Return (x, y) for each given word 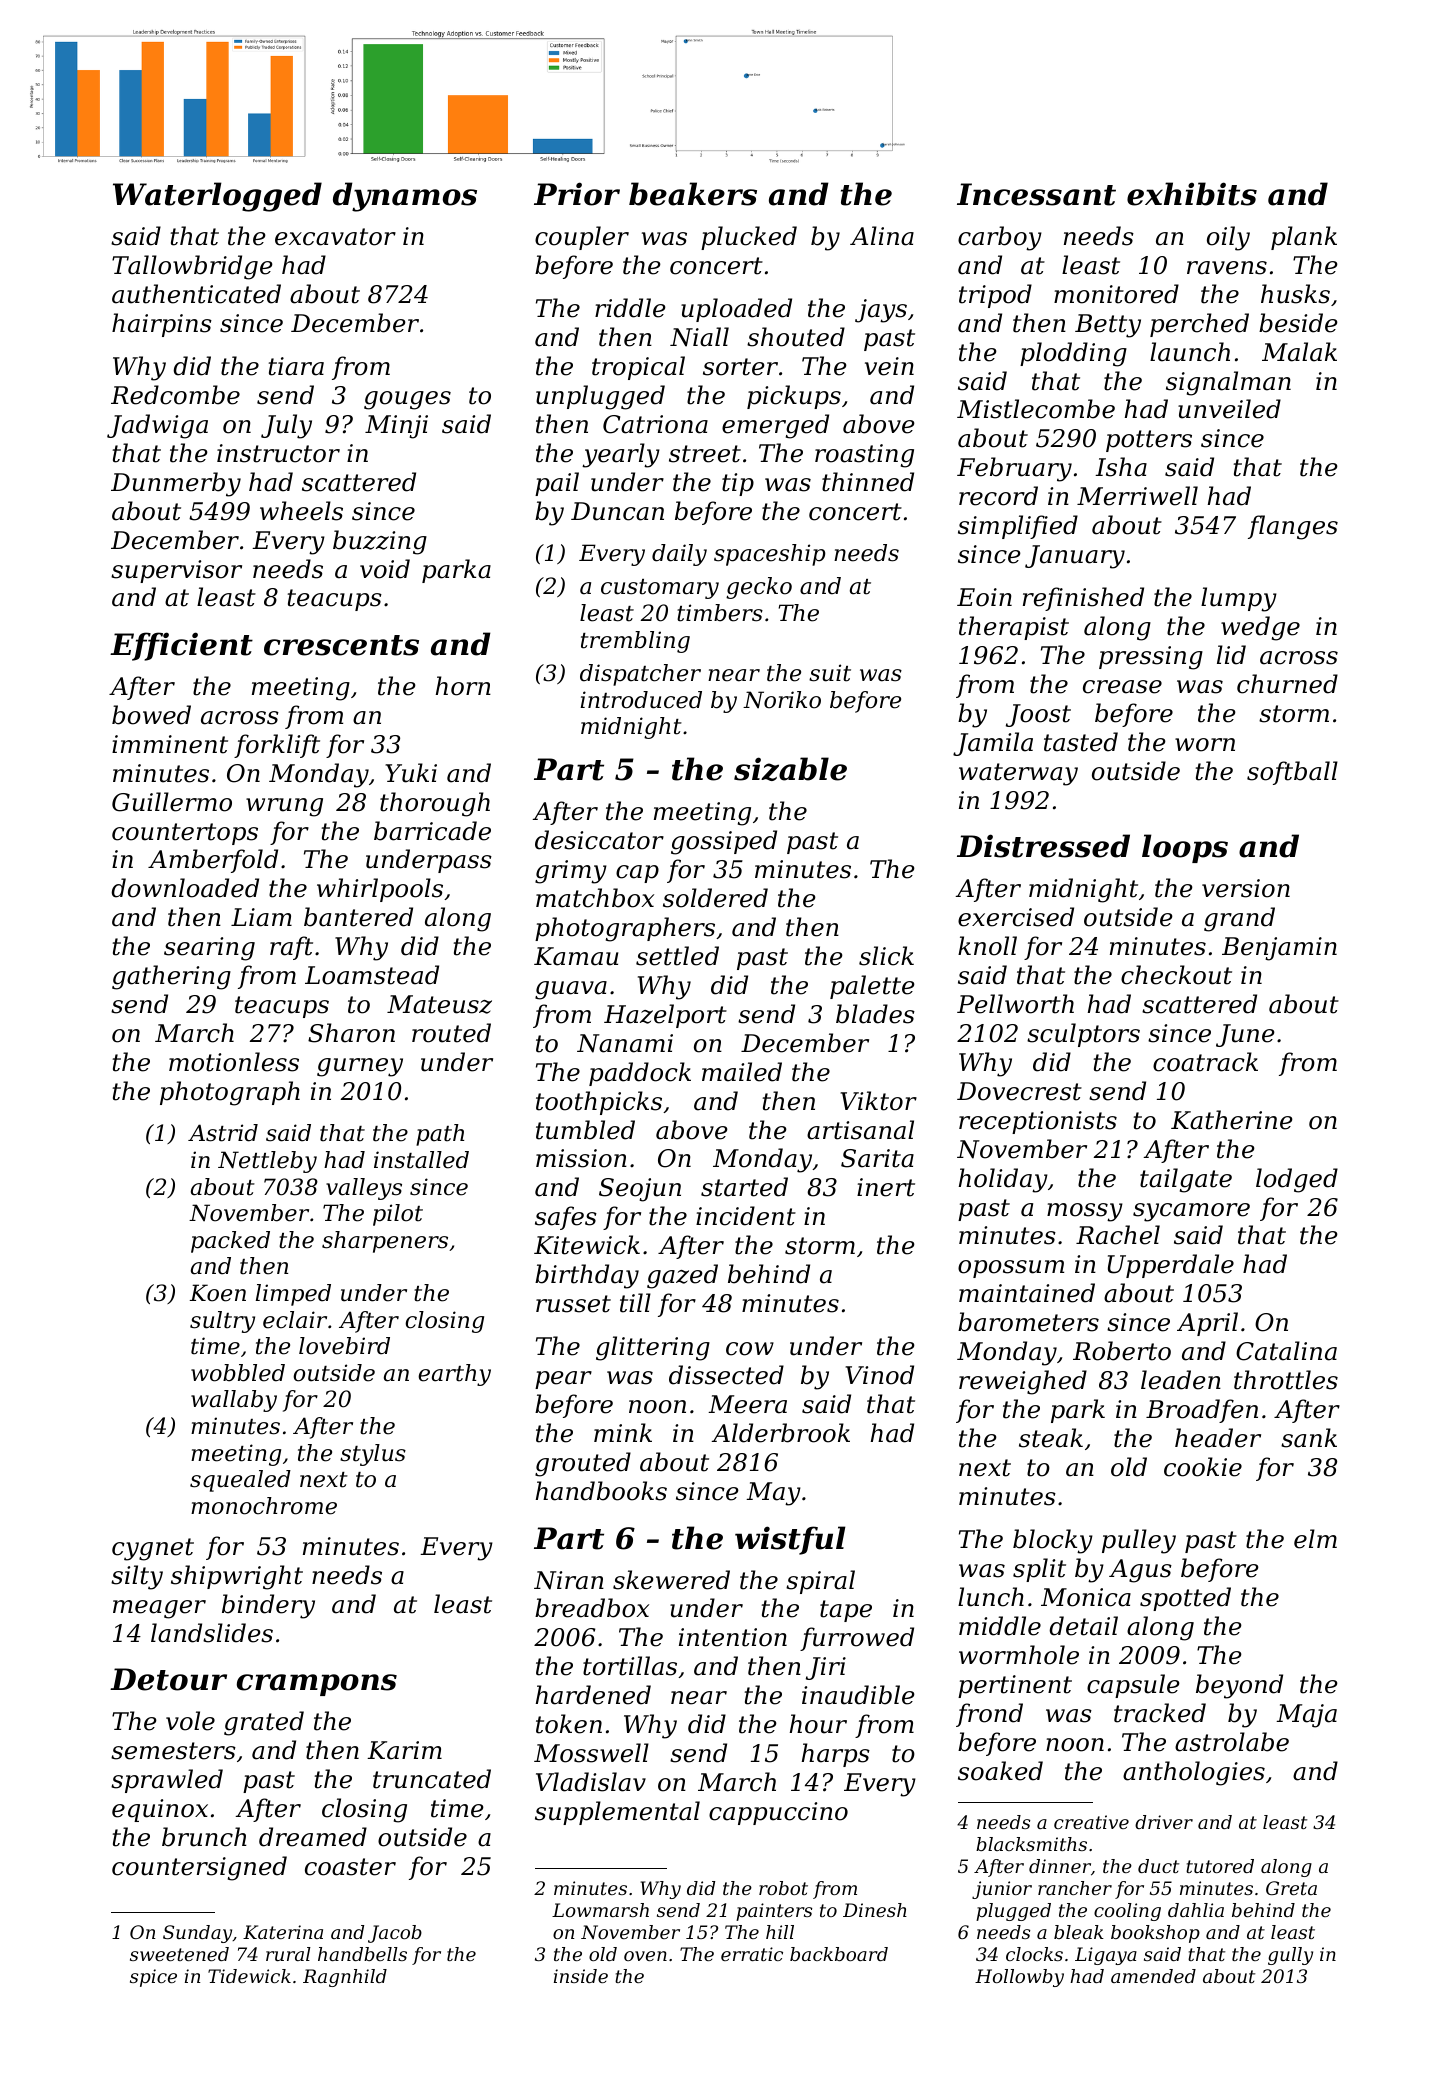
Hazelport (665, 1016)
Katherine (1232, 1120)
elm (1315, 1539)
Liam (261, 917)
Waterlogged (217, 197)
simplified (1018, 527)
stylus (373, 1455)
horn (463, 686)
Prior (577, 194)
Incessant (1036, 194)
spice (153, 1978)
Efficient (181, 646)
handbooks (601, 1491)
